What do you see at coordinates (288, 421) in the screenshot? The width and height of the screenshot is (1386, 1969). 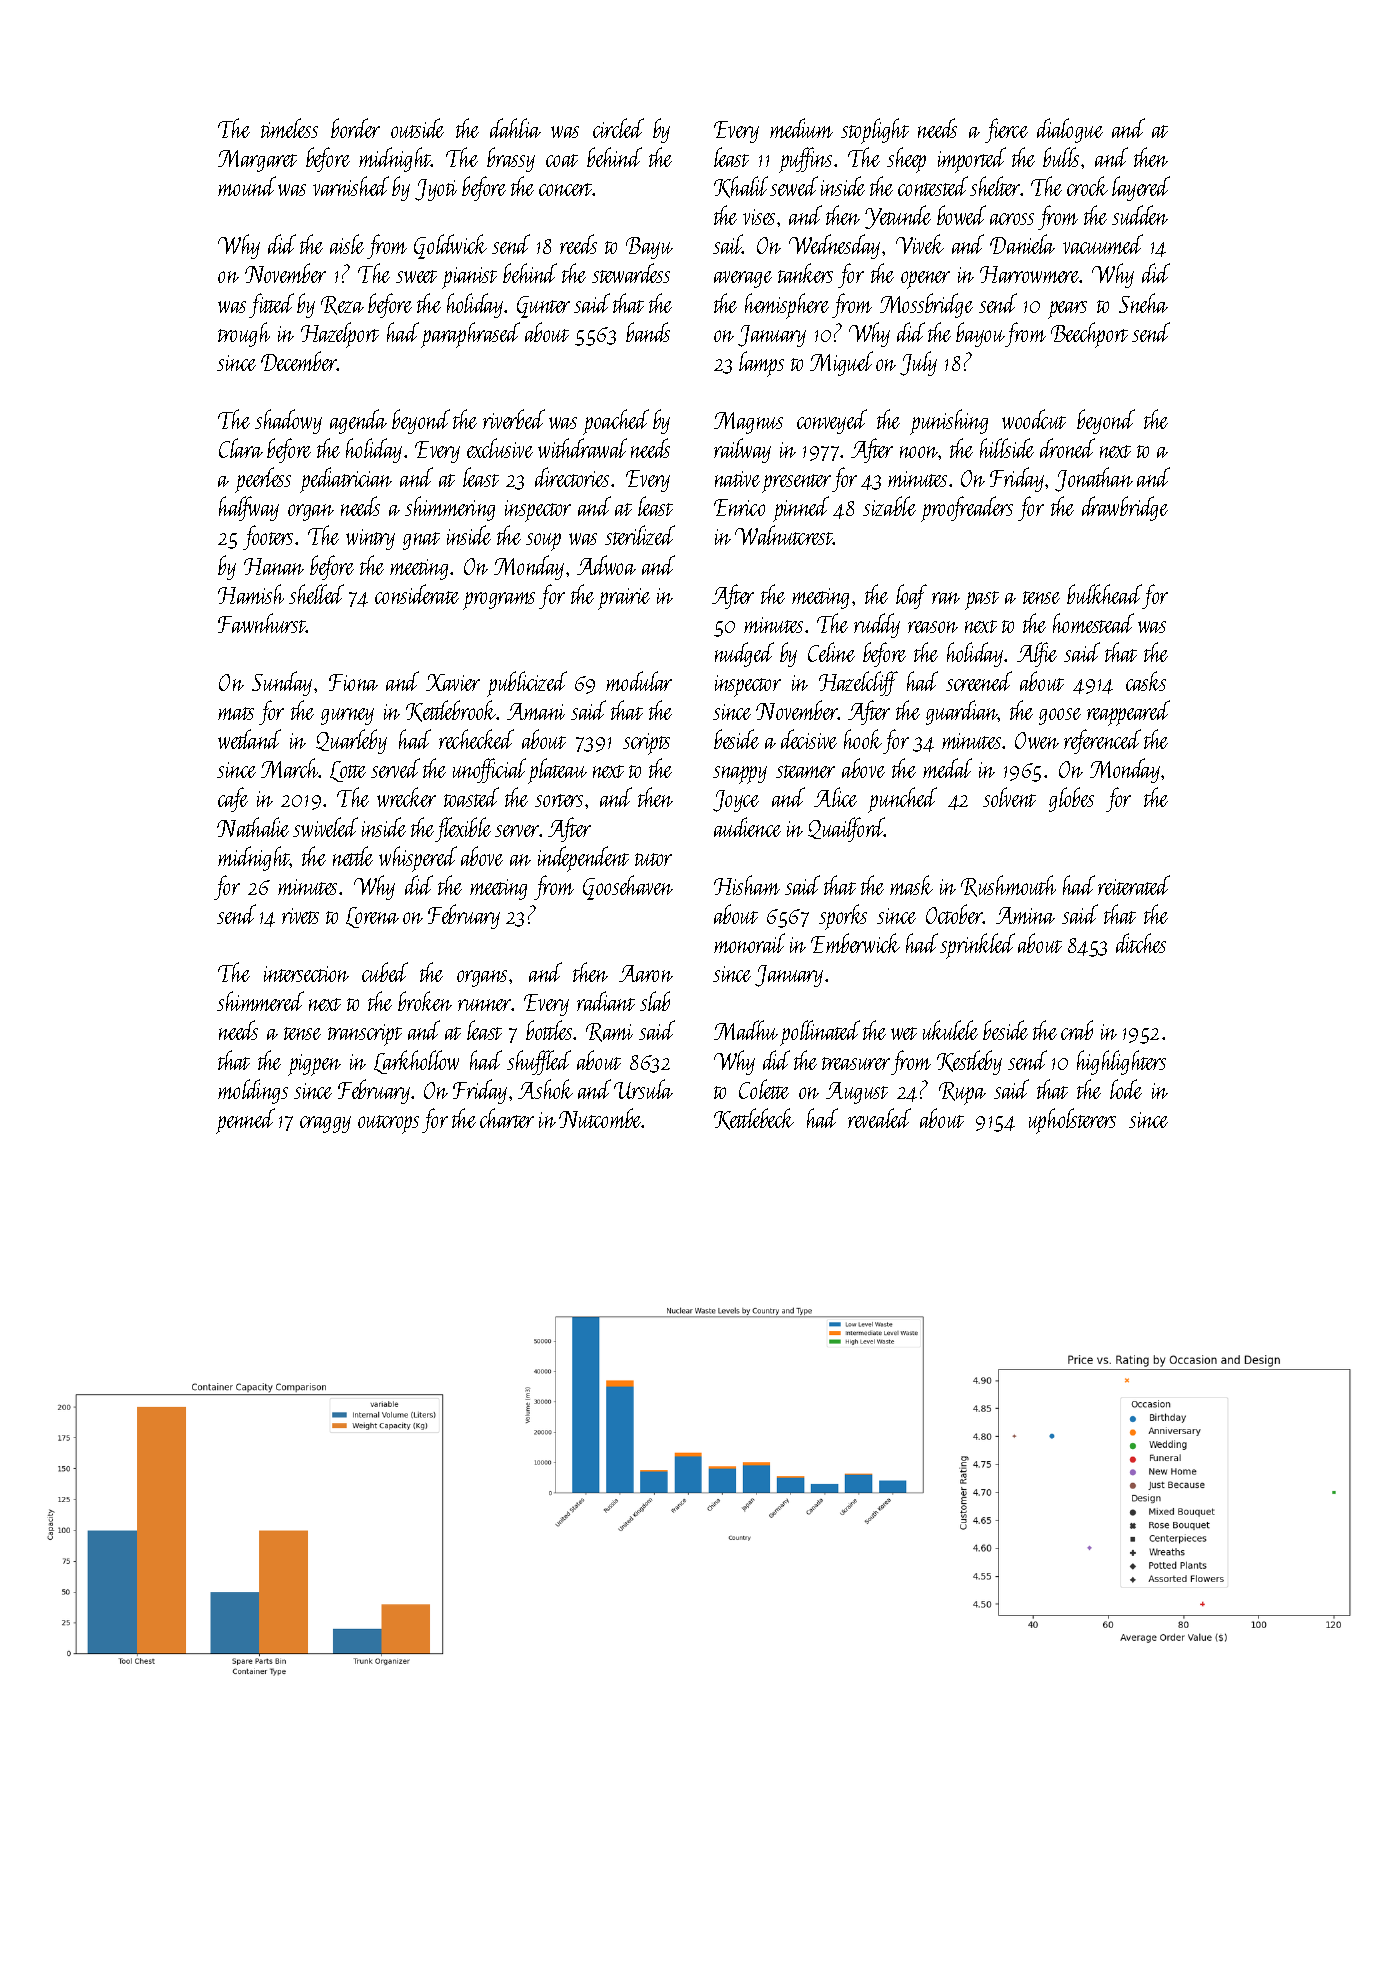 I see `shadowy` at bounding box center [288, 421].
